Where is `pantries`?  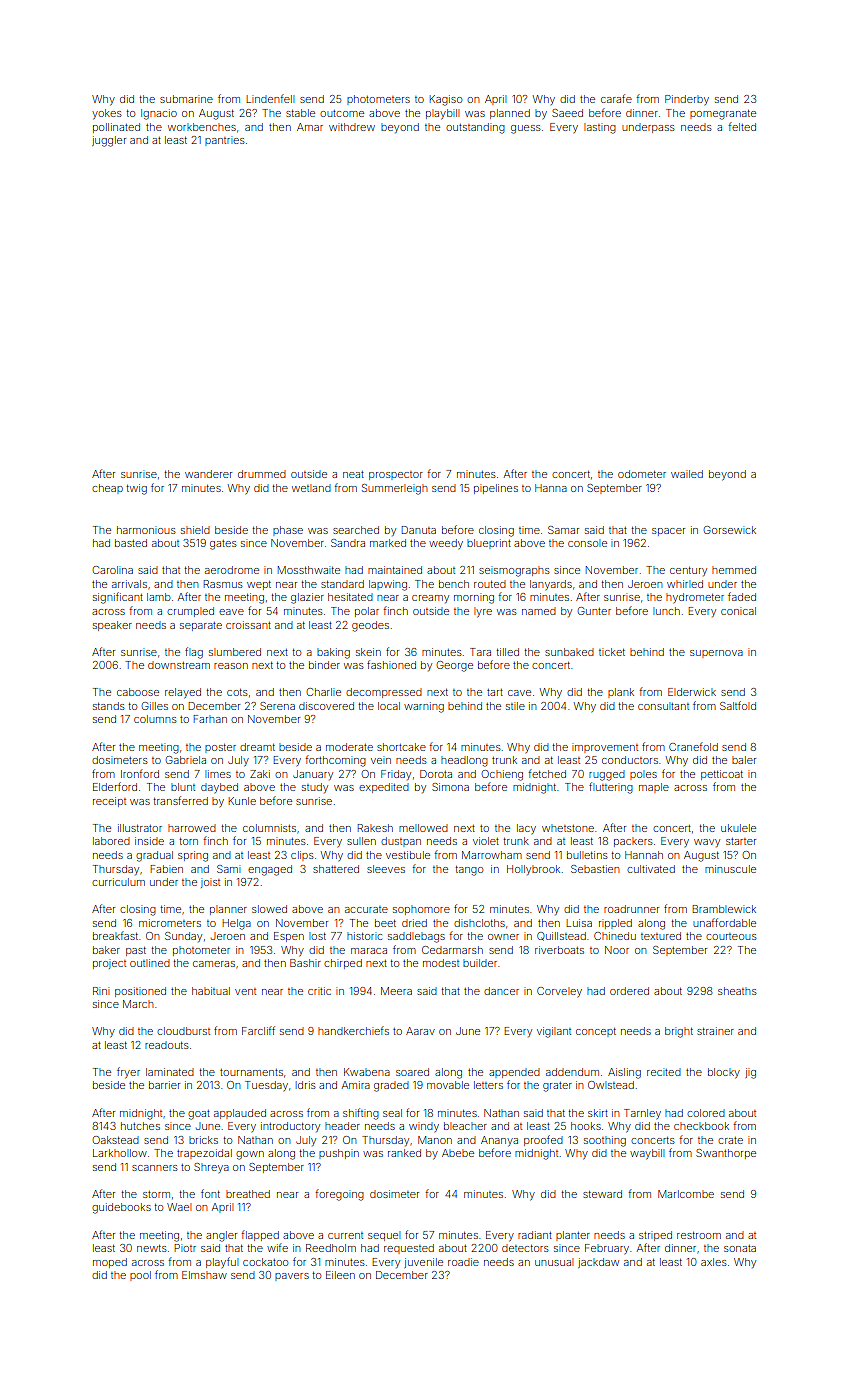
pantries is located at coordinates (225, 141).
